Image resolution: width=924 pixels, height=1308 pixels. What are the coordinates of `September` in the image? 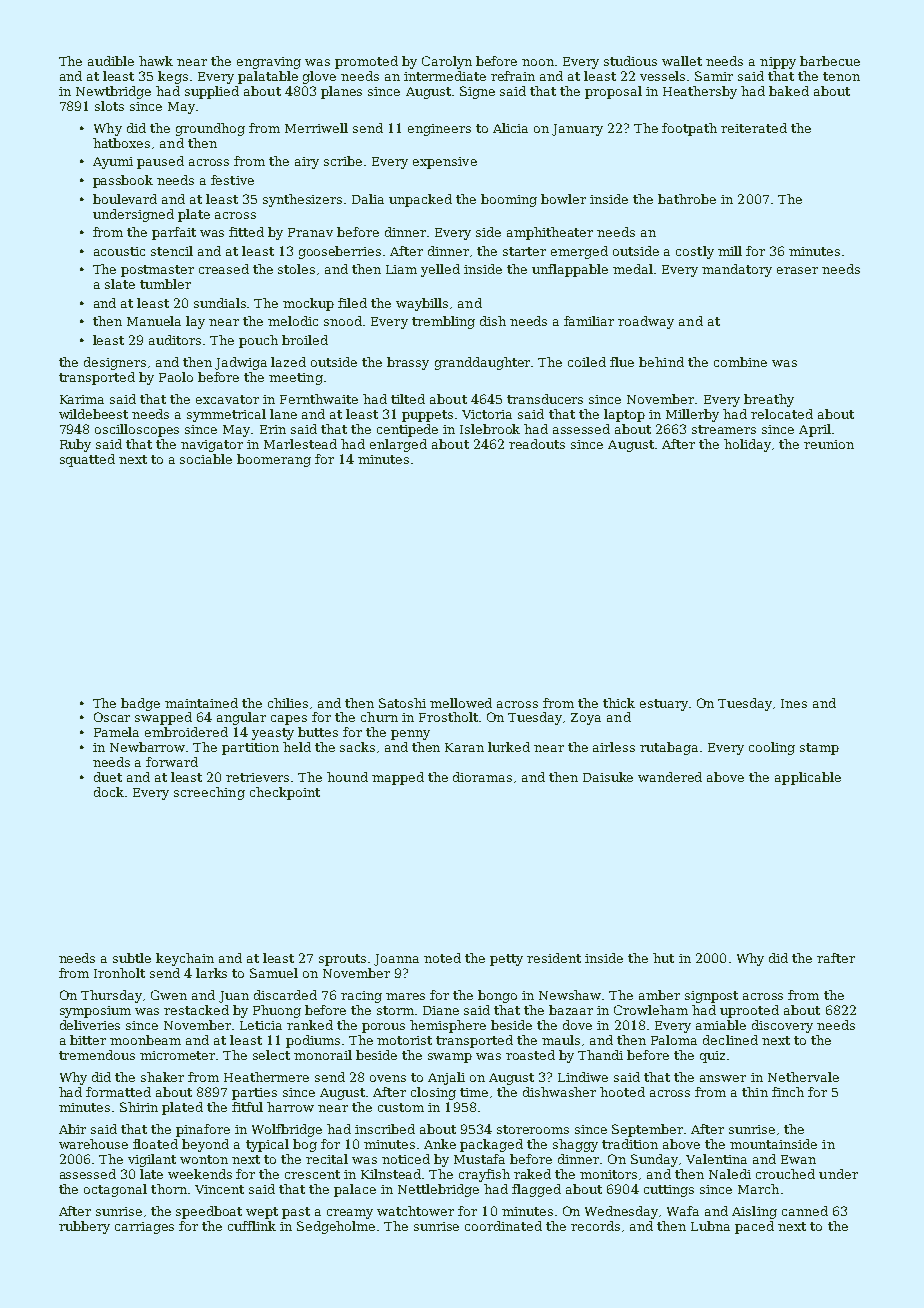 It's located at (647, 1130).
